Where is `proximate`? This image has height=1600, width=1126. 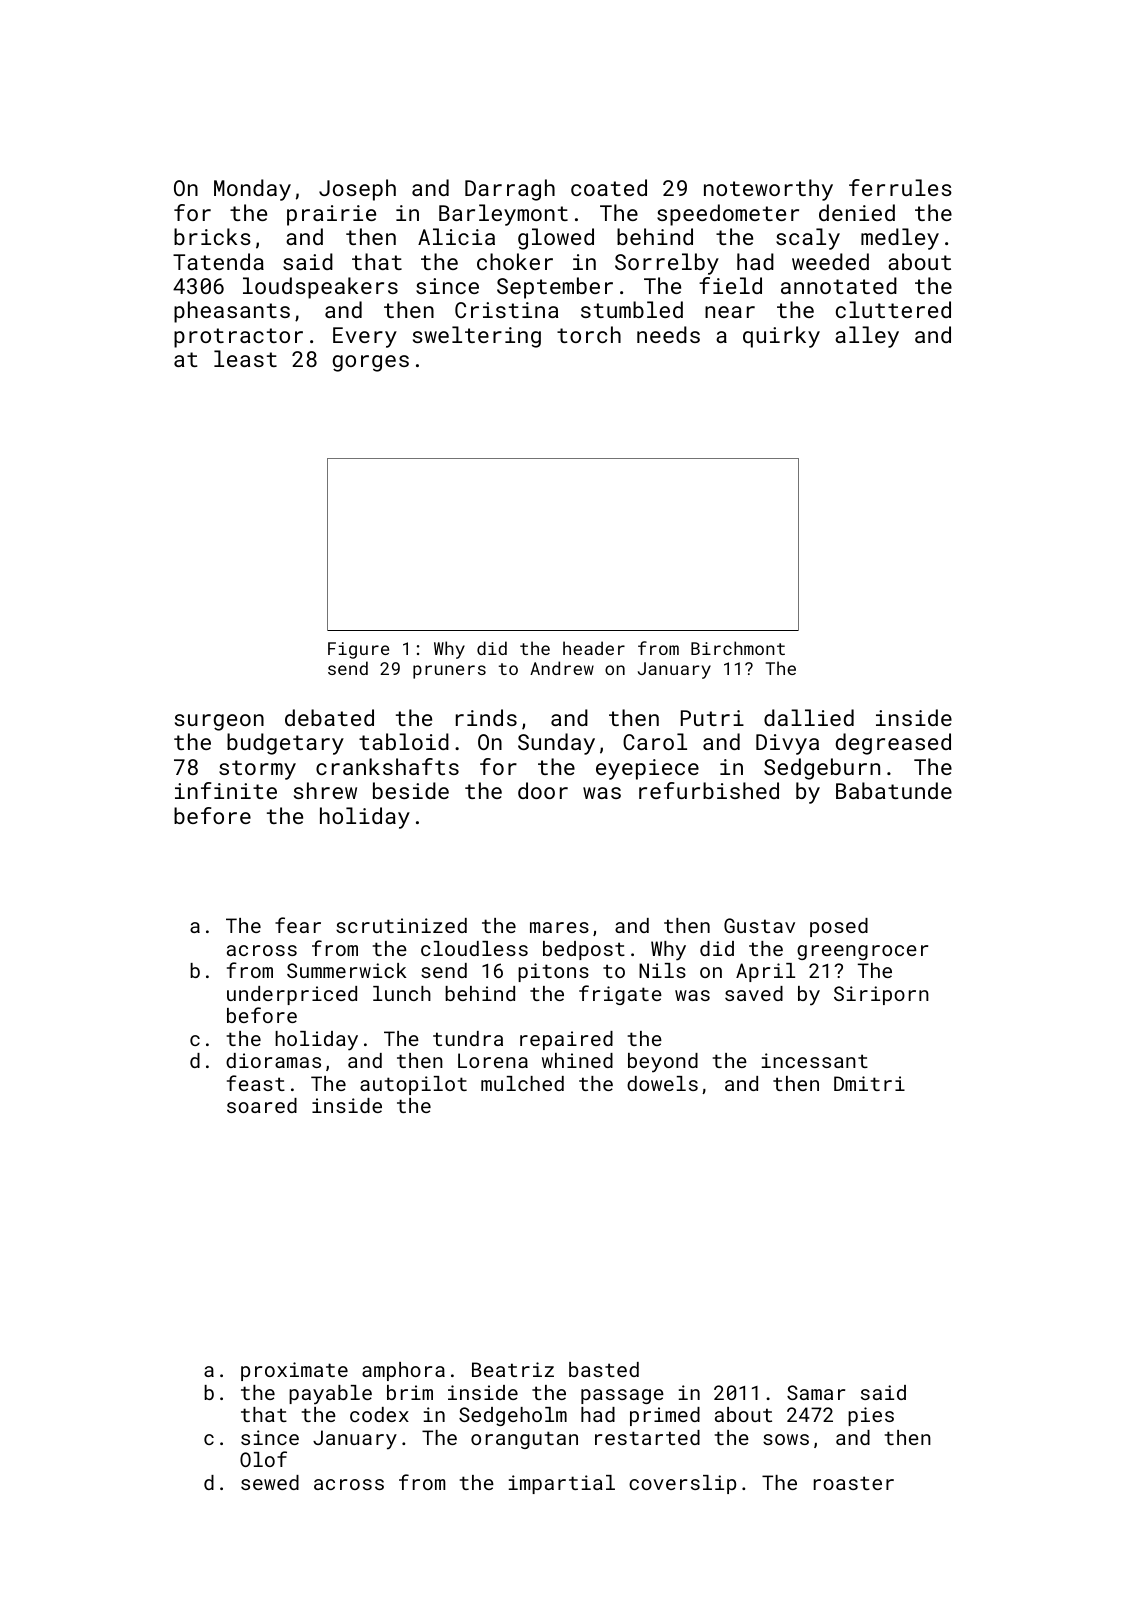 proximate is located at coordinates (294, 1371).
